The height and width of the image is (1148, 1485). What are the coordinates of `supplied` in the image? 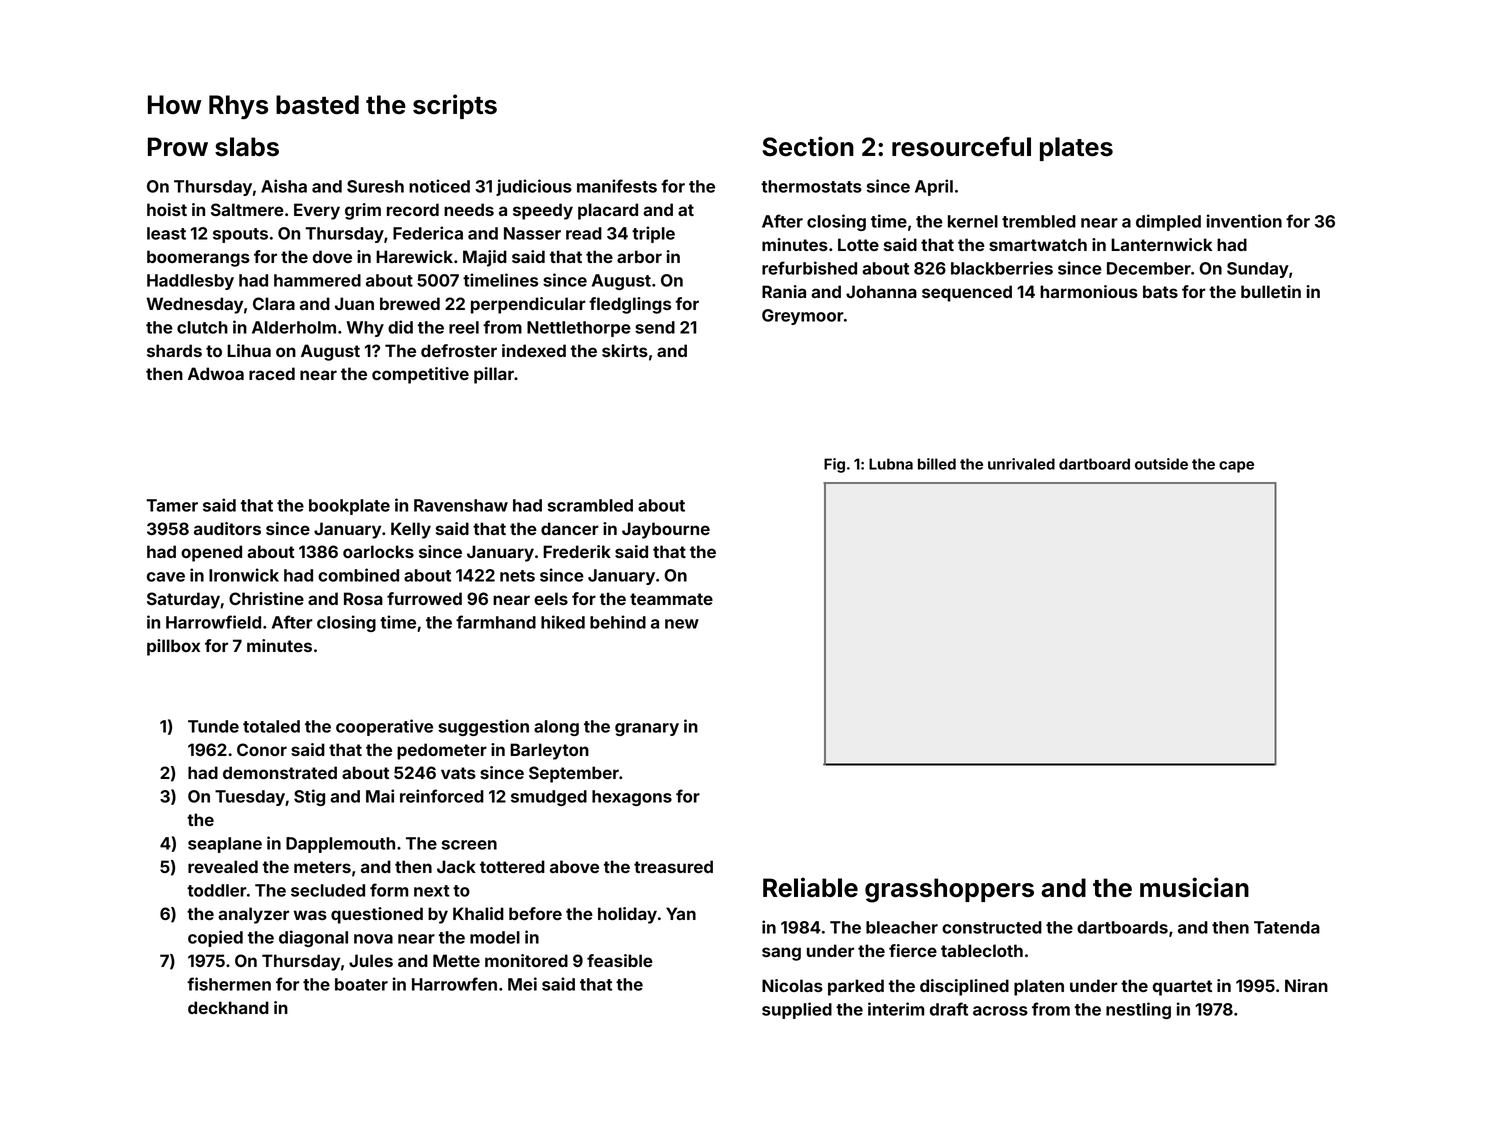 It's located at (797, 1010).
